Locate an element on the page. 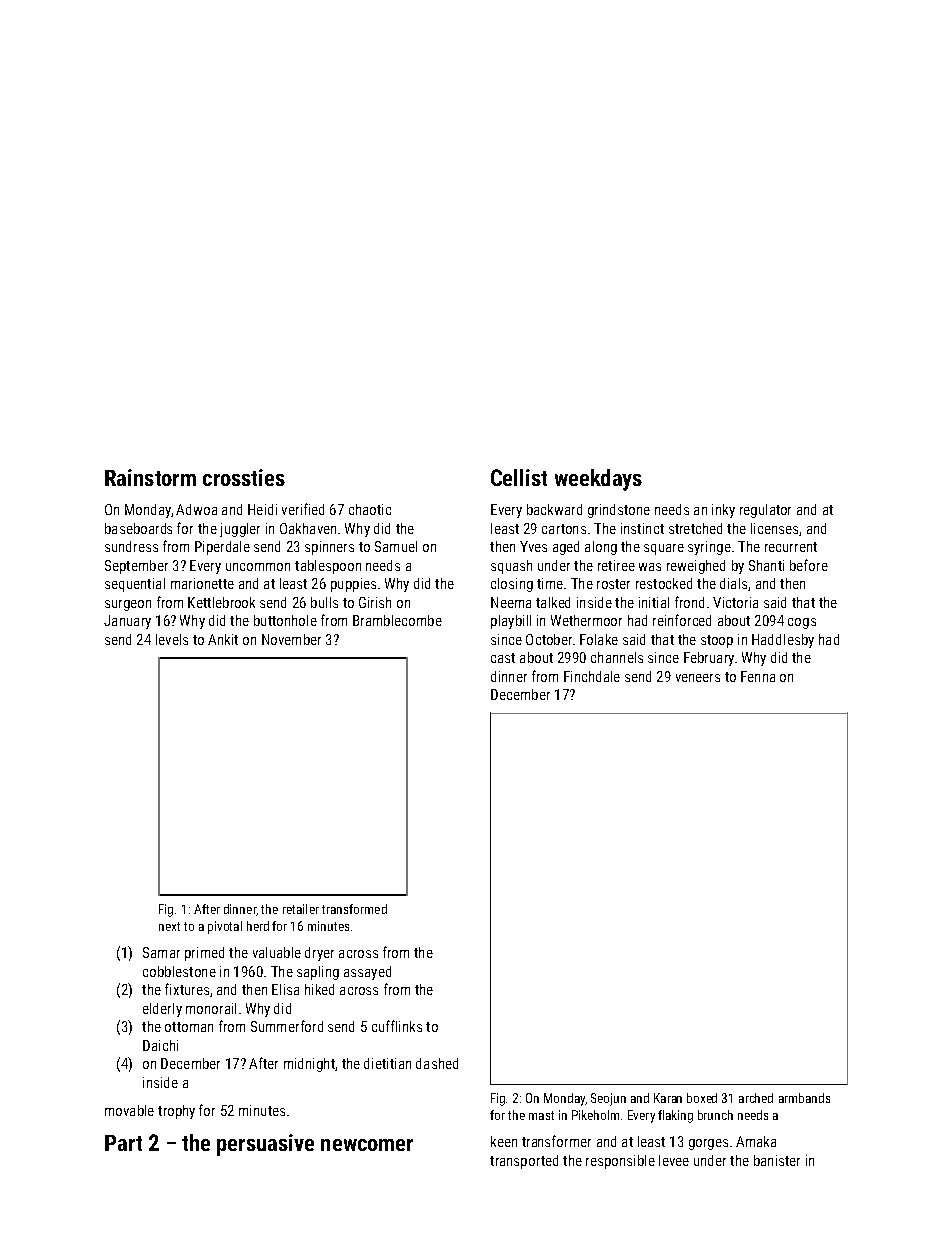 Image resolution: width=952 pixels, height=1233 pixels. stretched is located at coordinates (695, 528).
